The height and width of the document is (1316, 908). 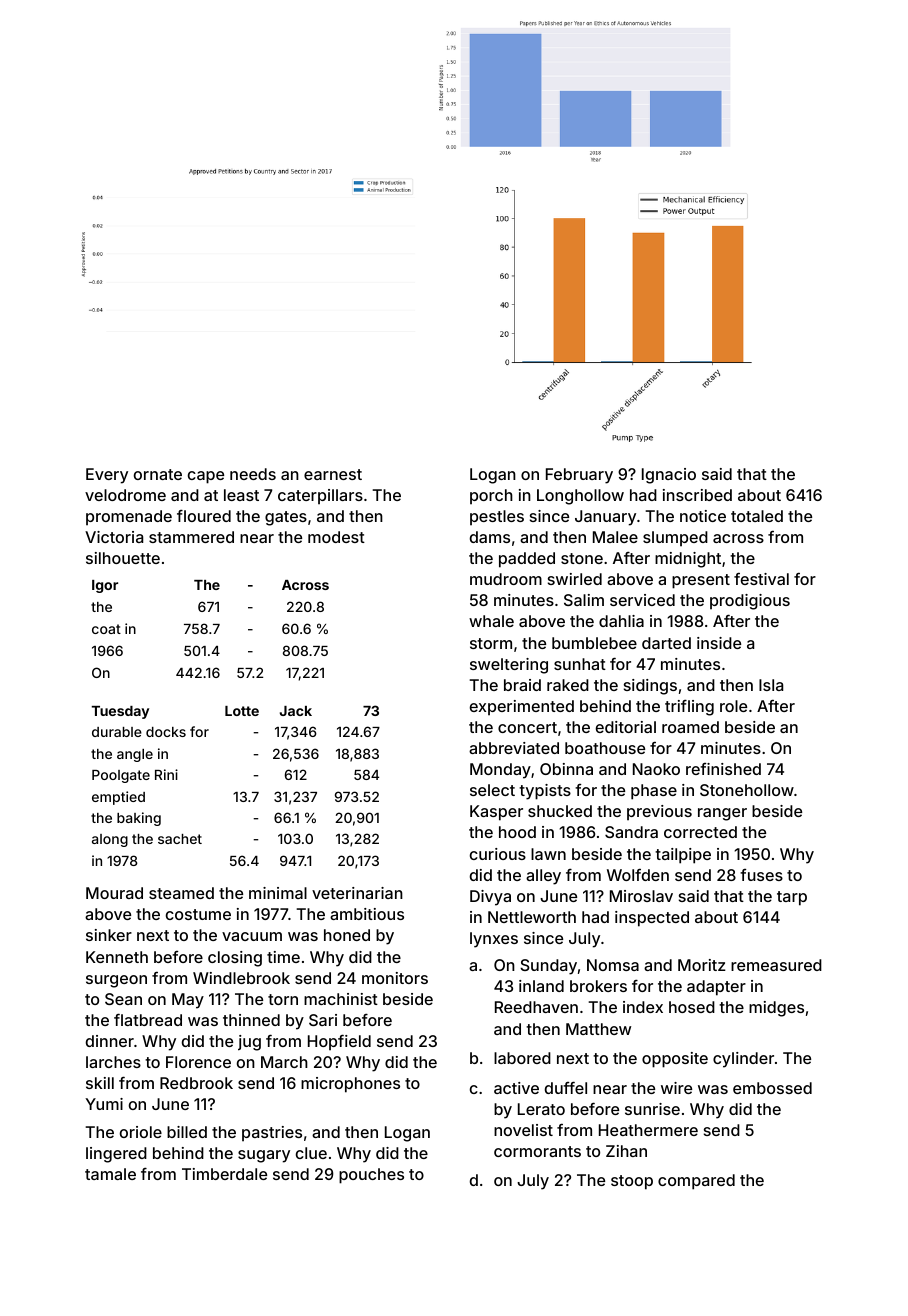 I want to click on whale, so click(x=491, y=621).
